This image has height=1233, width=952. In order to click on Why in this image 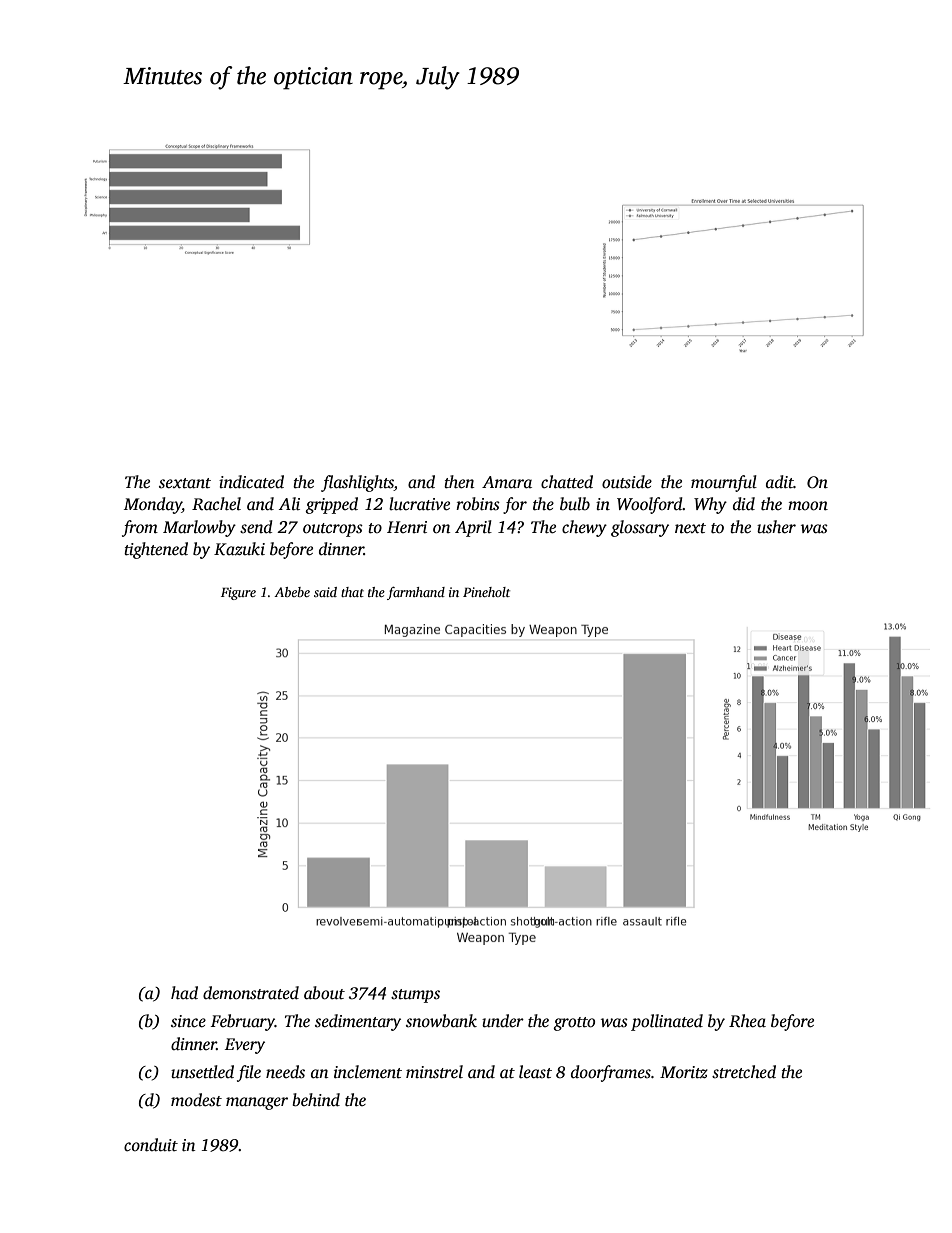, I will do `click(710, 505)`.
